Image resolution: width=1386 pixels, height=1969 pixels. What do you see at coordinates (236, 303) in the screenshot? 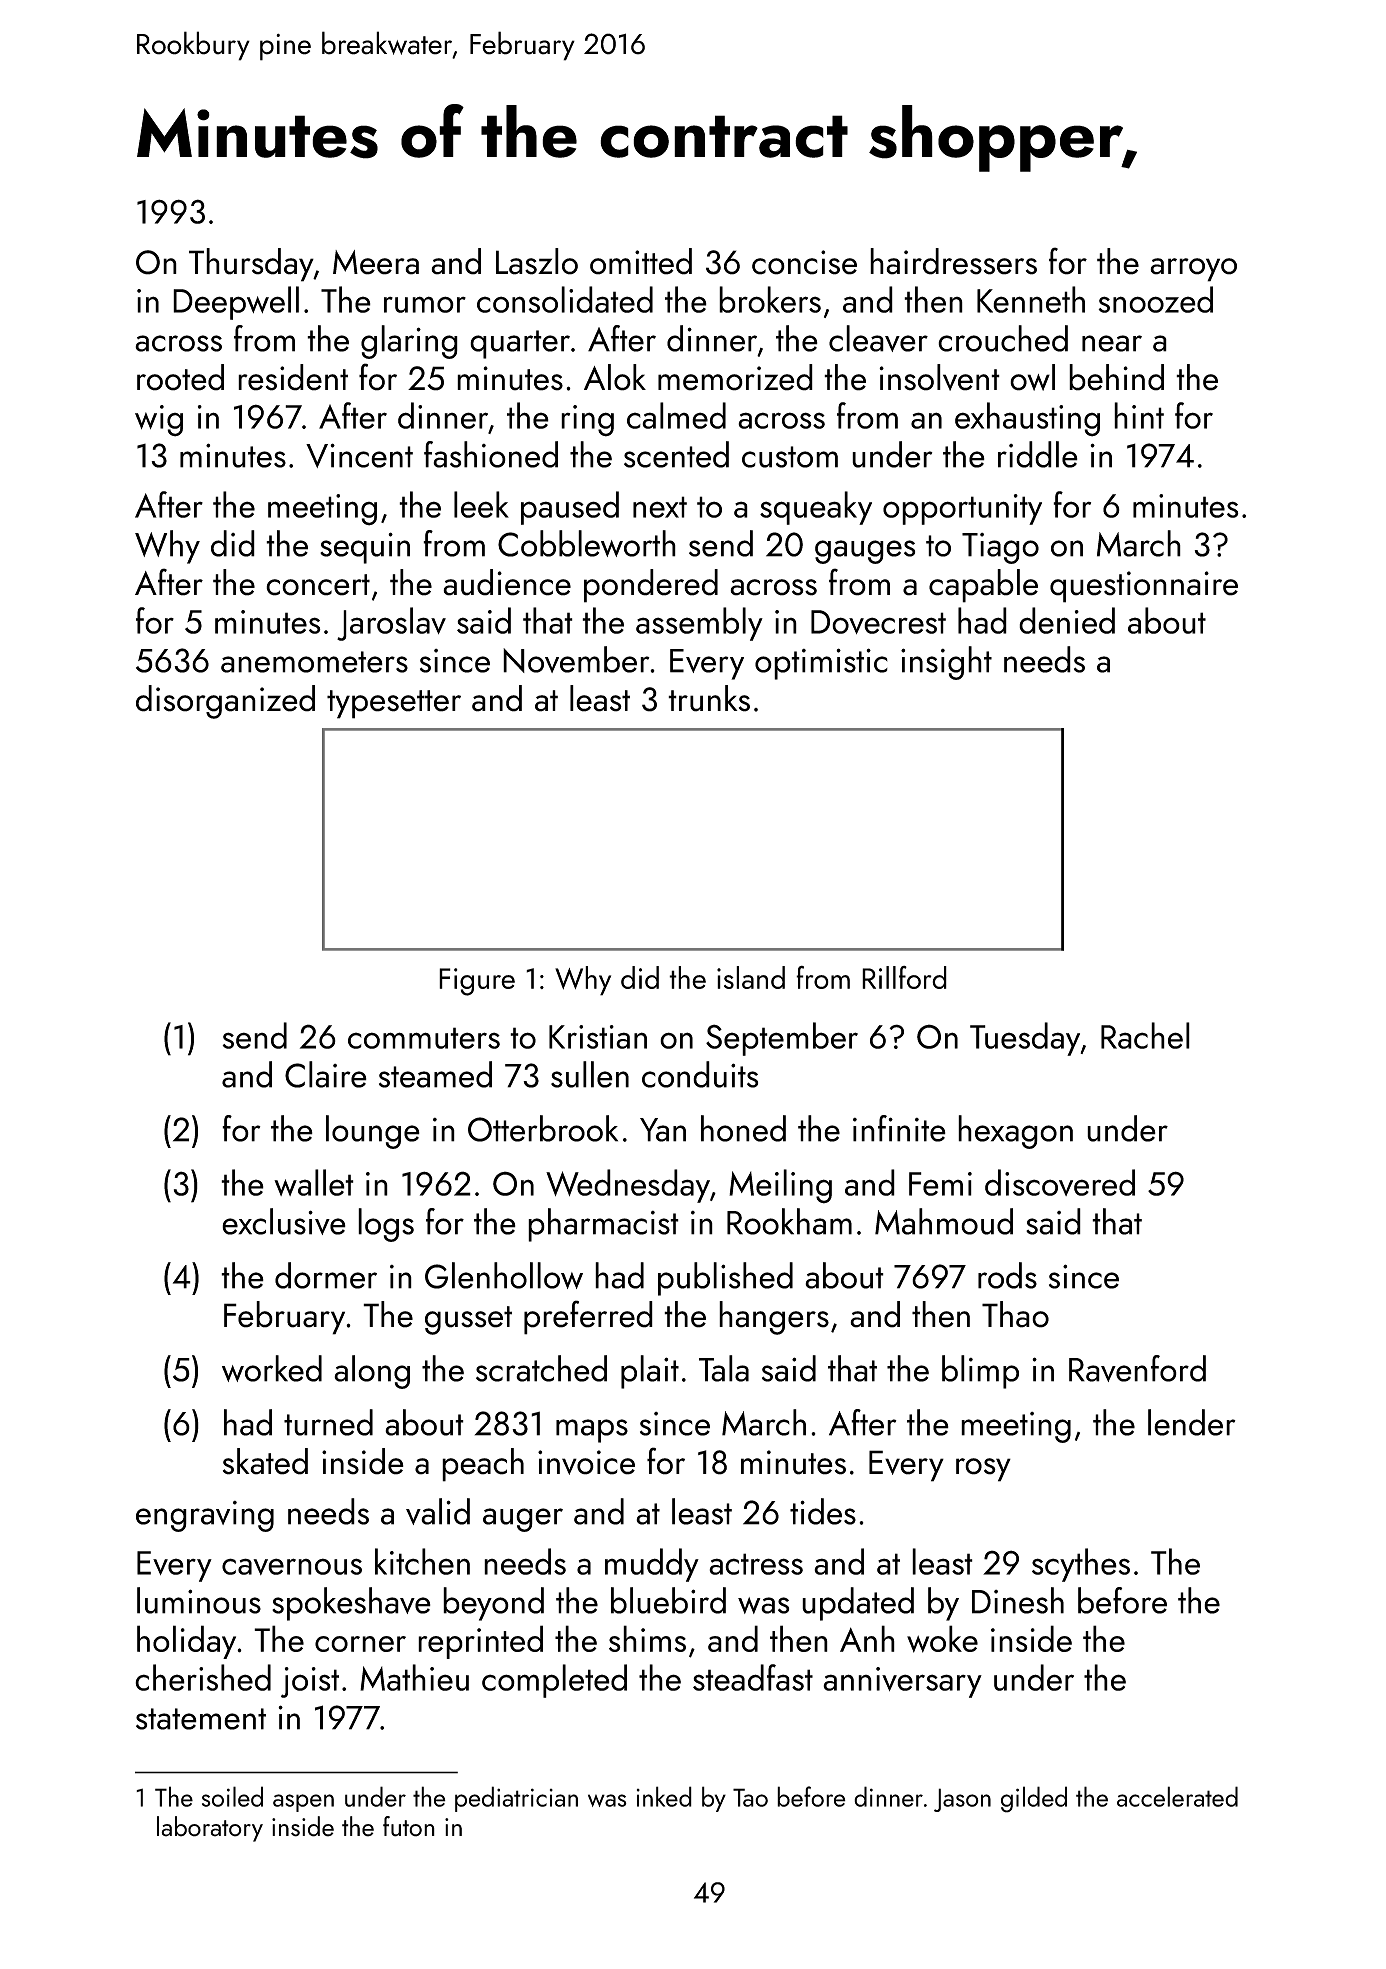
I see `Deepwell` at bounding box center [236, 303].
